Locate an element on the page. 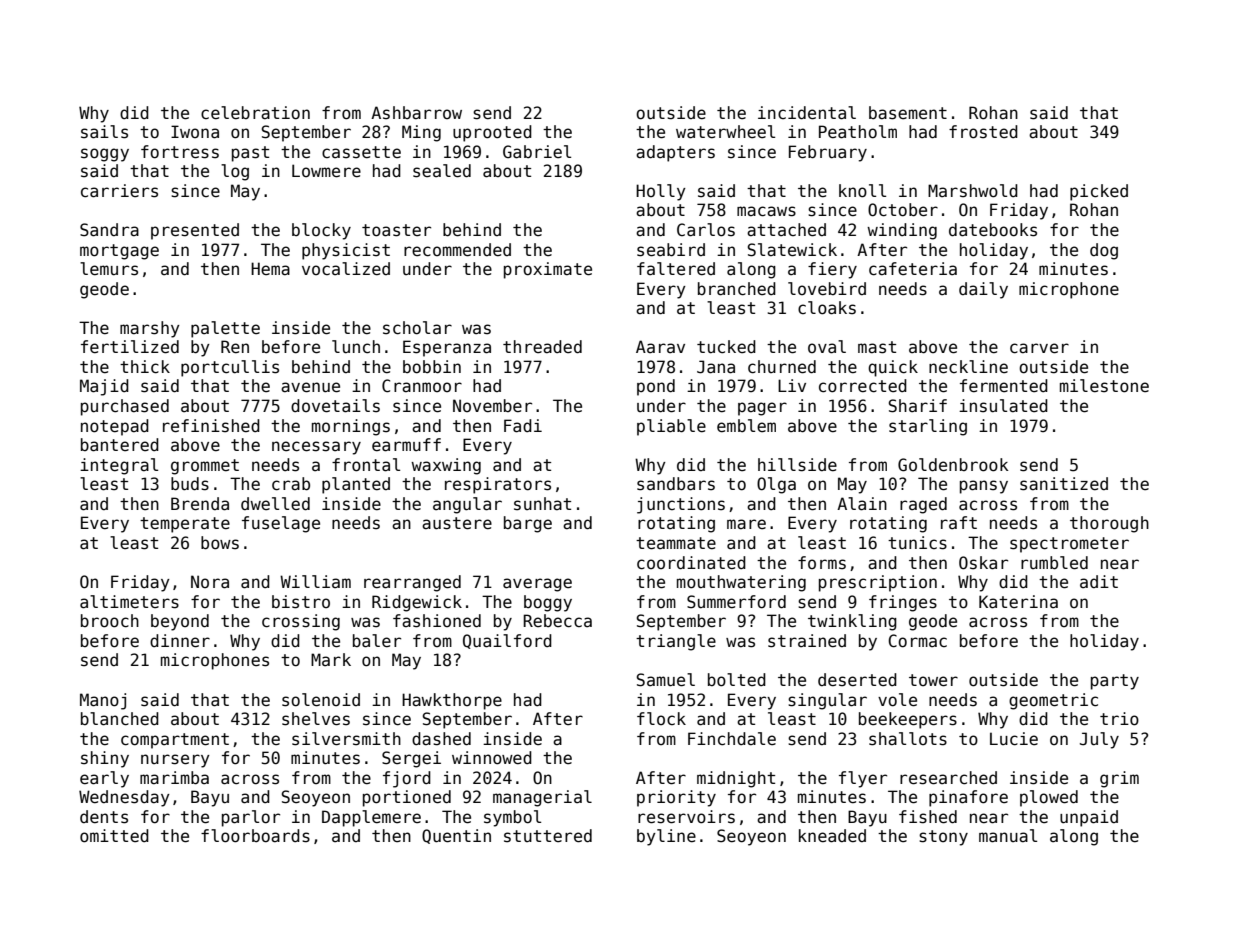 This image has width=1233, height=952. basement is located at coordinates (908, 113).
